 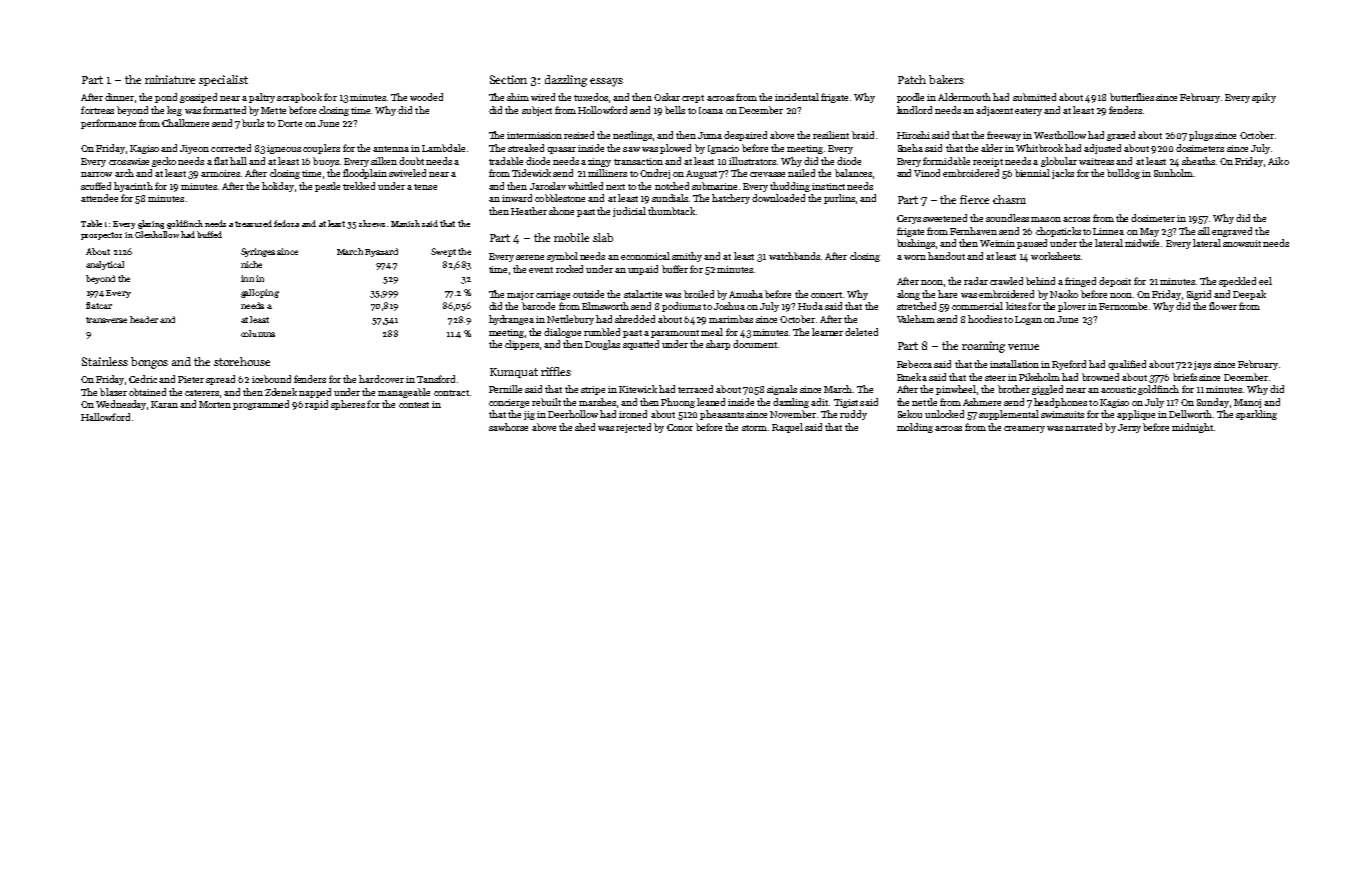 I want to click on attendee, so click(x=99, y=198).
